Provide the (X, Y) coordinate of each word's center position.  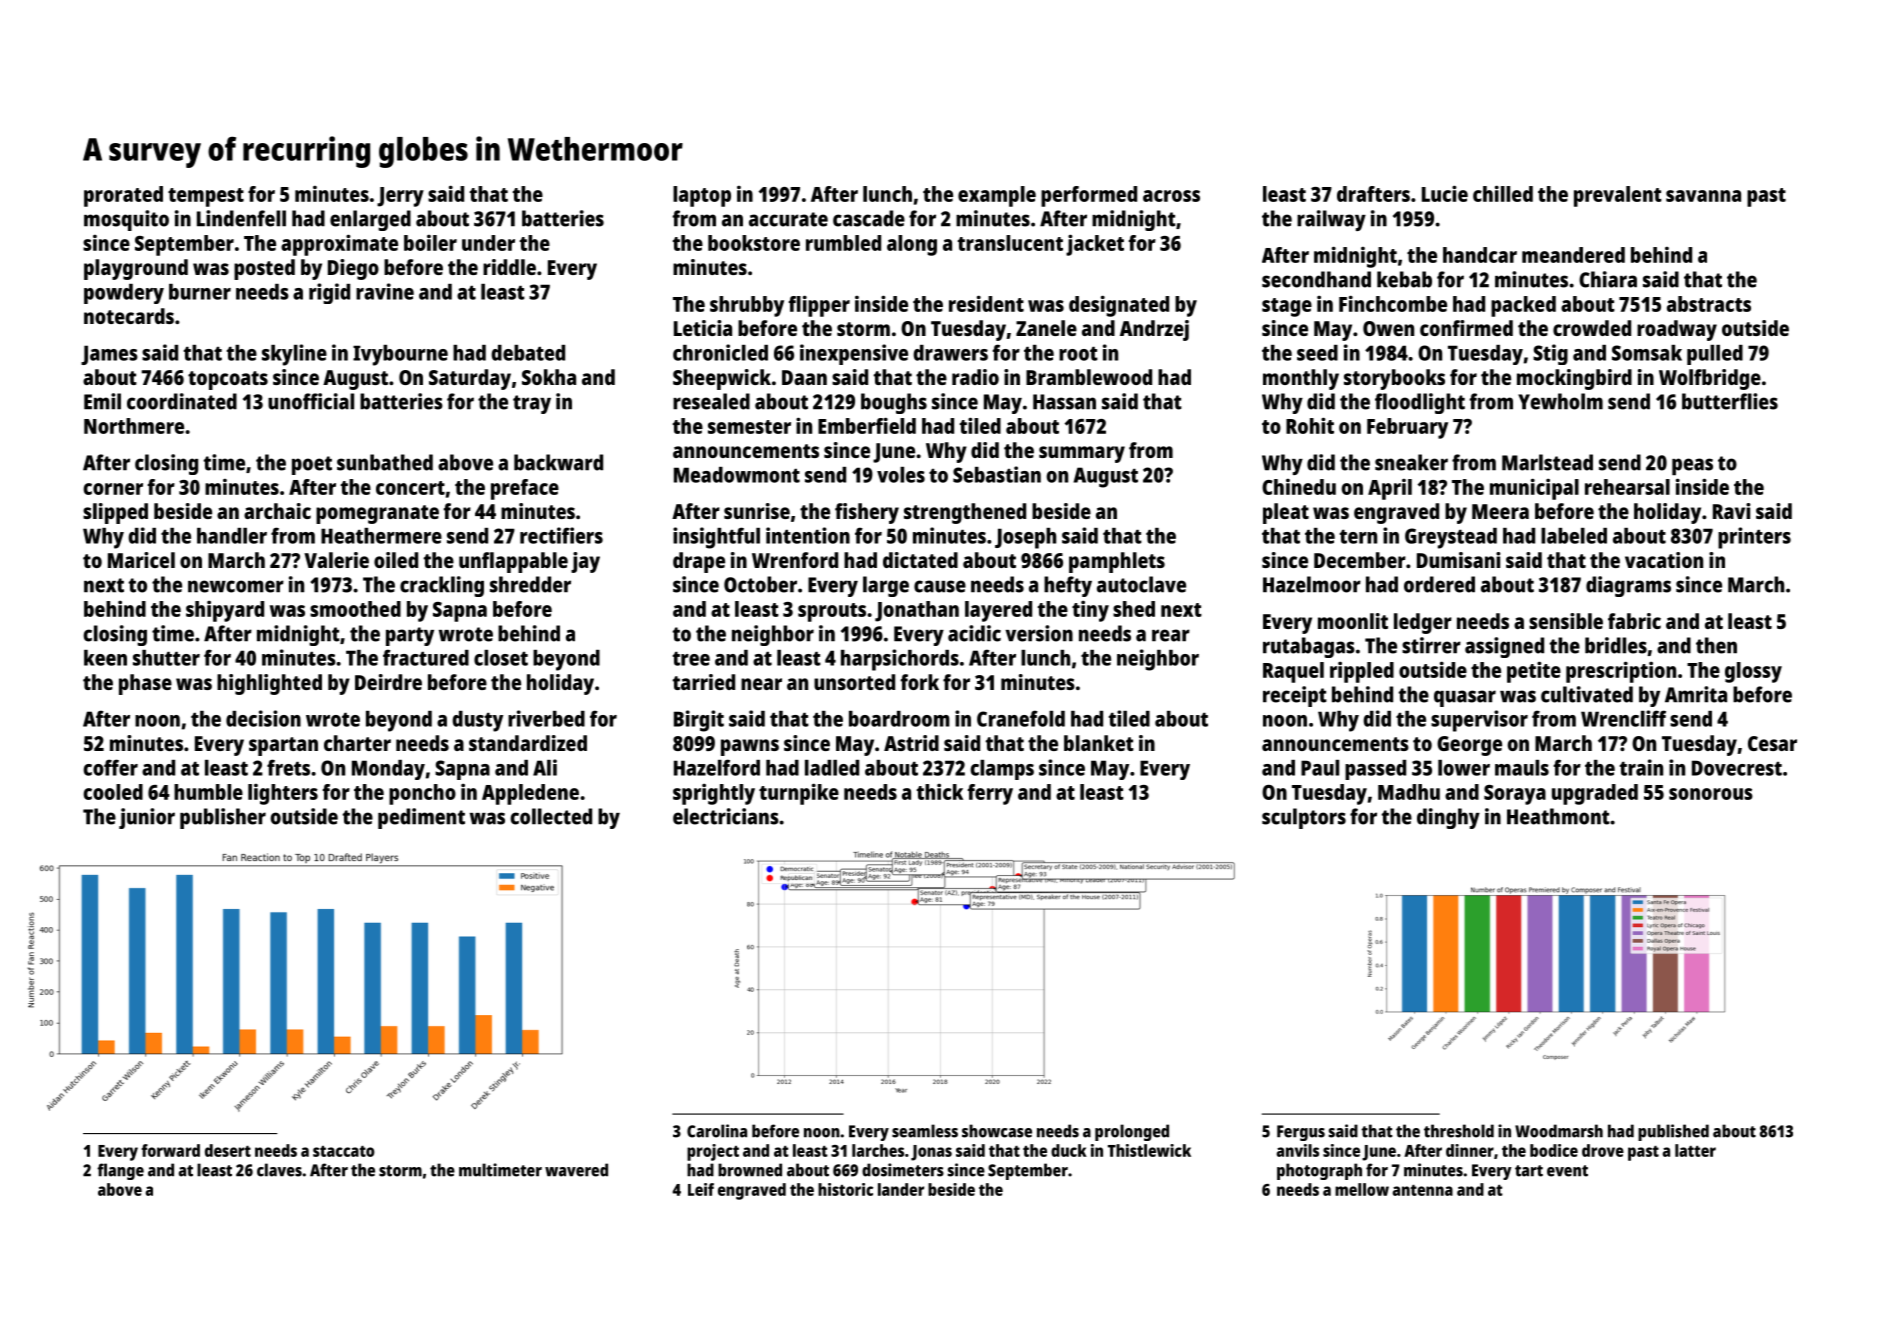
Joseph (1025, 538)
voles (901, 475)
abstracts (1709, 304)
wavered (576, 1170)
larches (878, 1150)
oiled (396, 560)
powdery (124, 294)
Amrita (1696, 694)
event (1567, 1171)
